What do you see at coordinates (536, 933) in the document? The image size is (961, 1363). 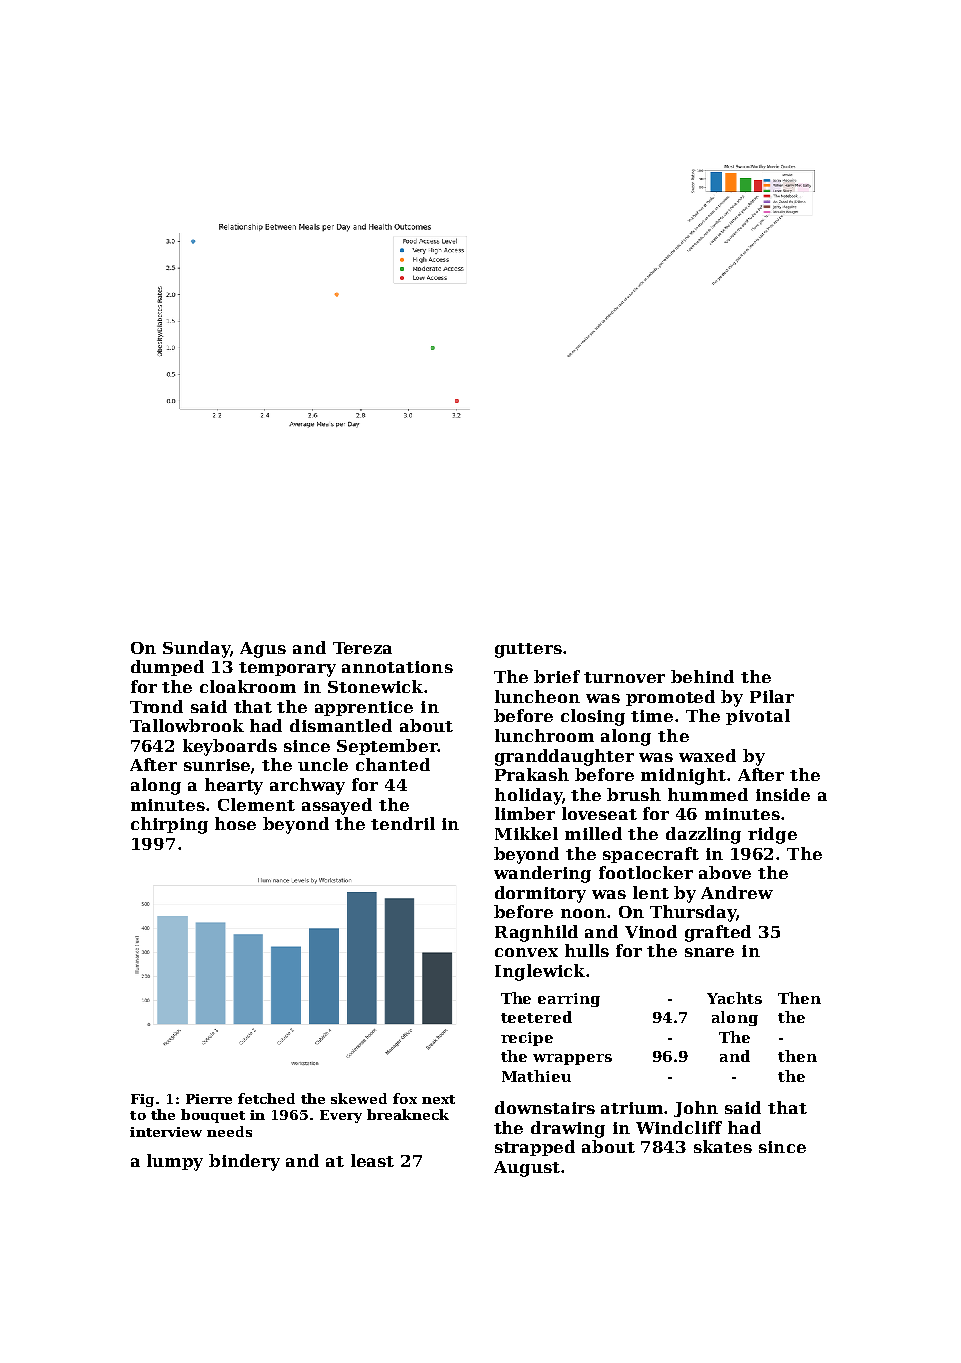 I see `Ragnhild` at bounding box center [536, 933].
